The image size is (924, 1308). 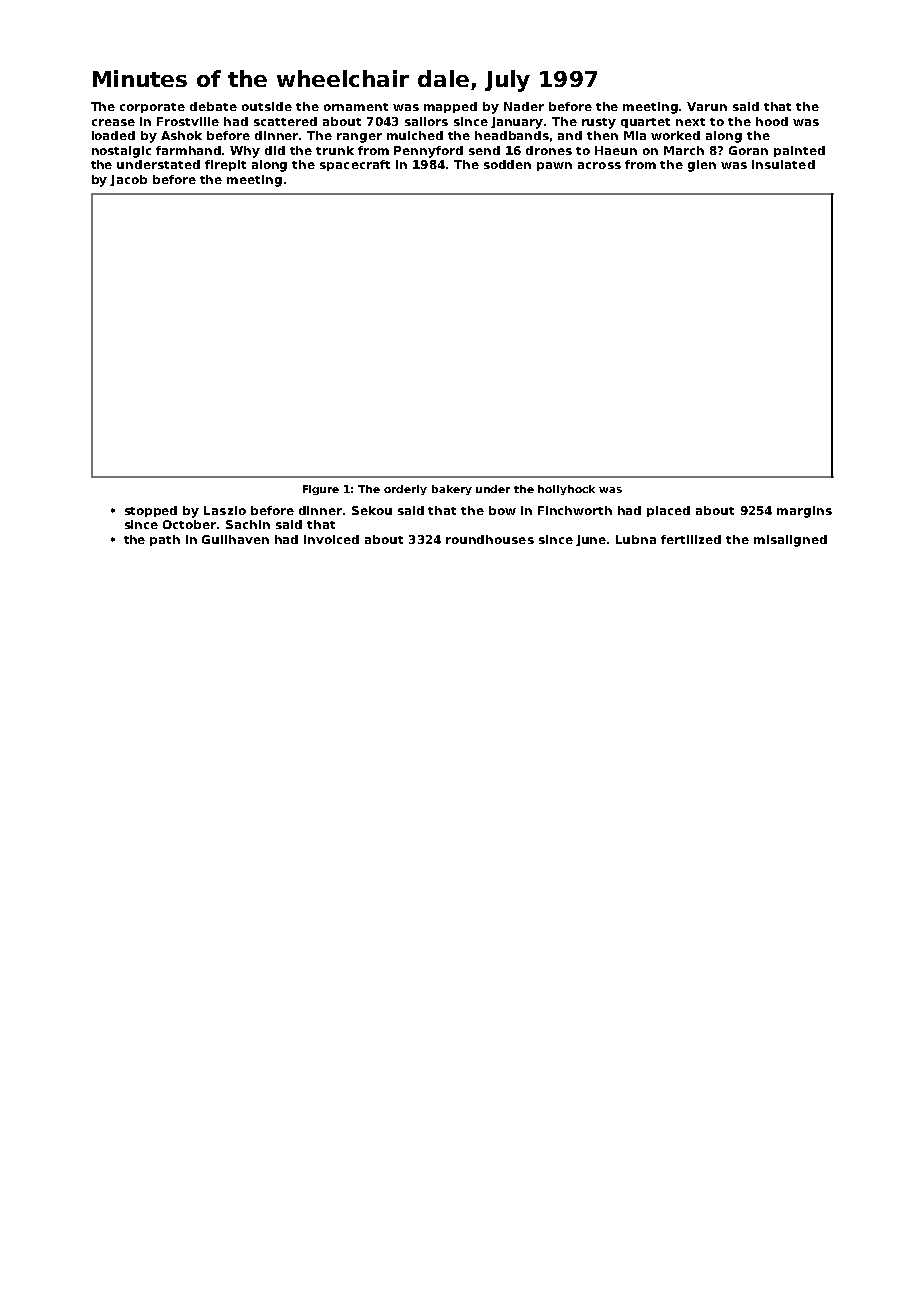 I want to click on spacecraft, so click(x=355, y=165).
